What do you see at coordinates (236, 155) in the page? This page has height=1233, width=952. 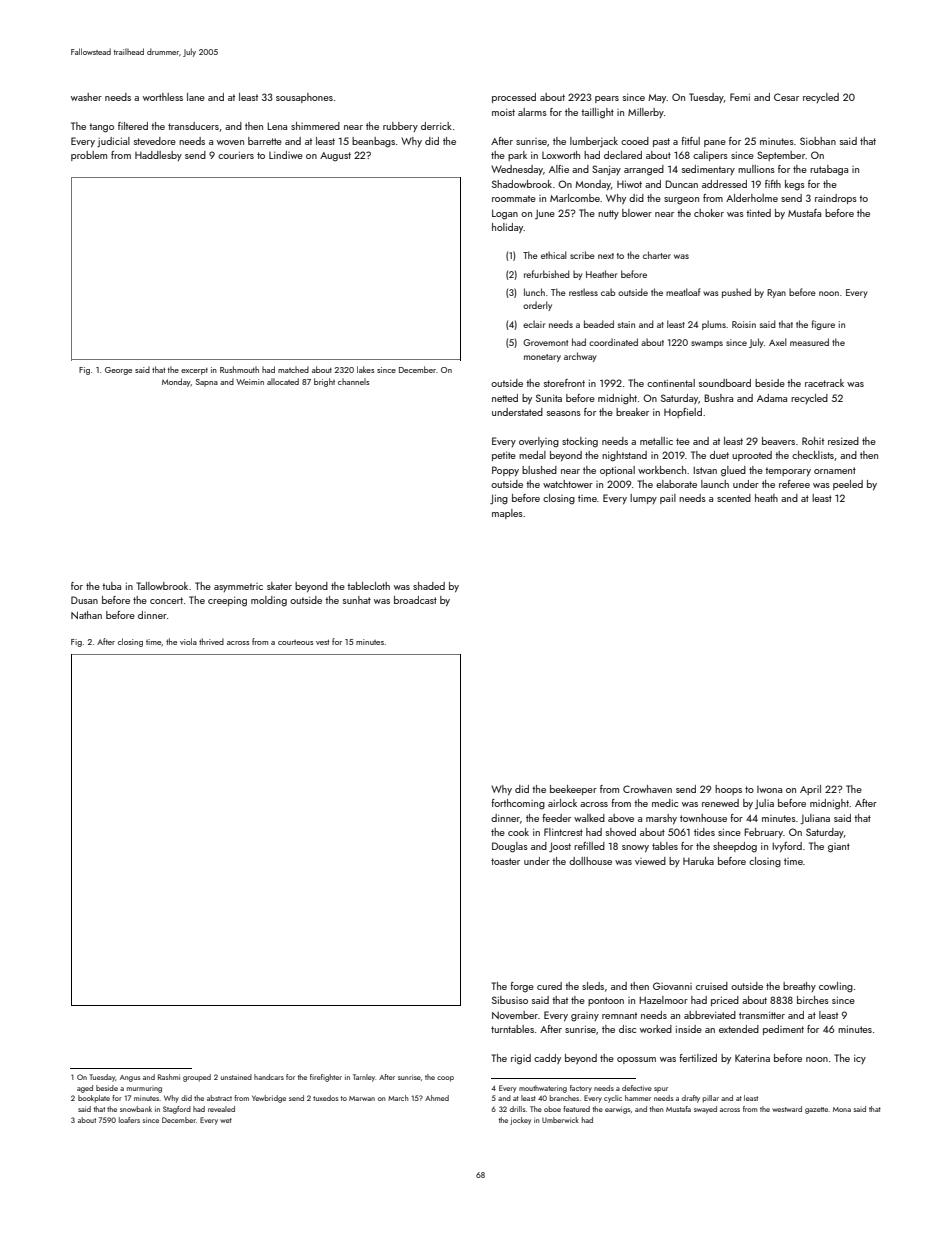 I see `couriers` at bounding box center [236, 155].
